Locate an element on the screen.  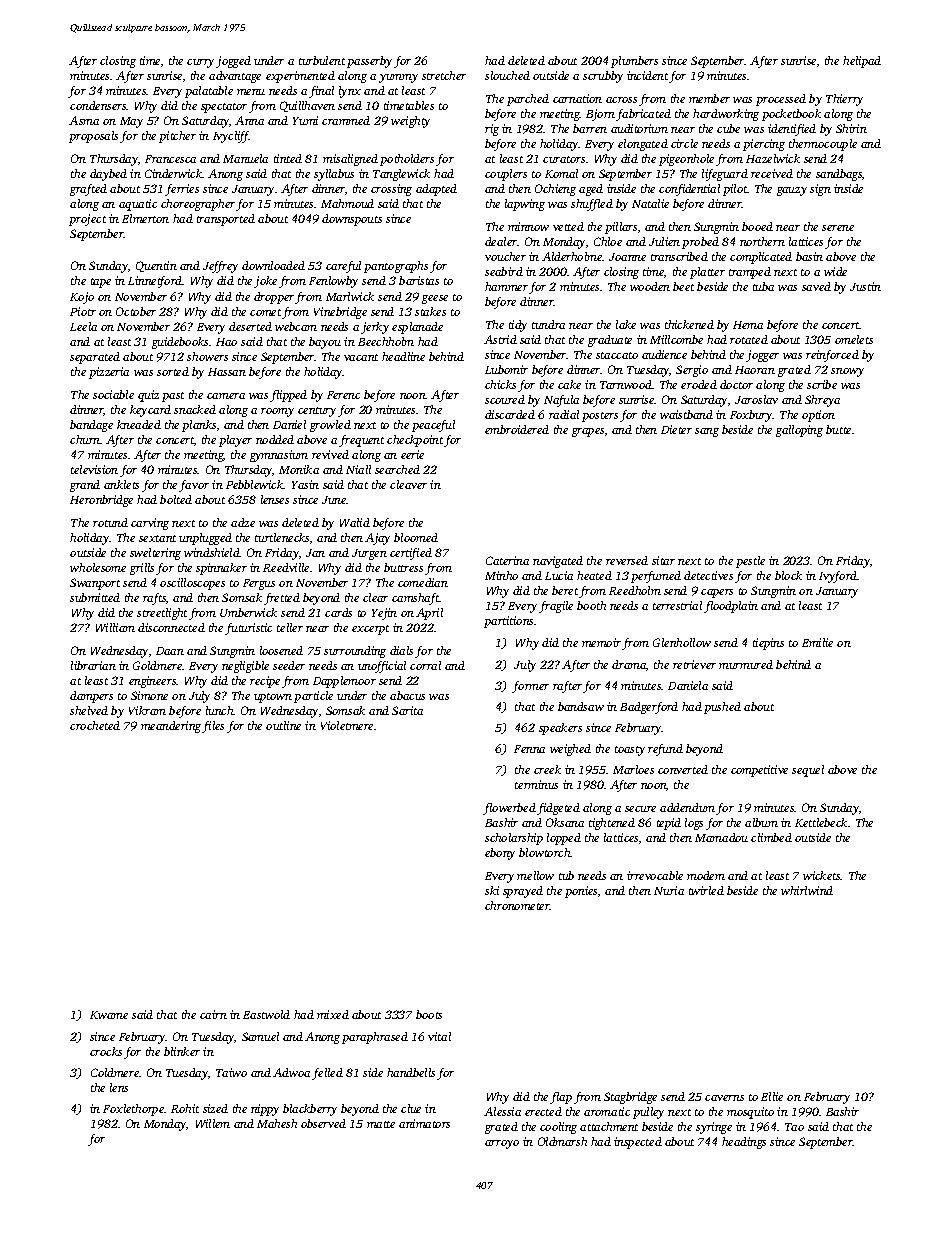
past is located at coordinates (173, 397).
